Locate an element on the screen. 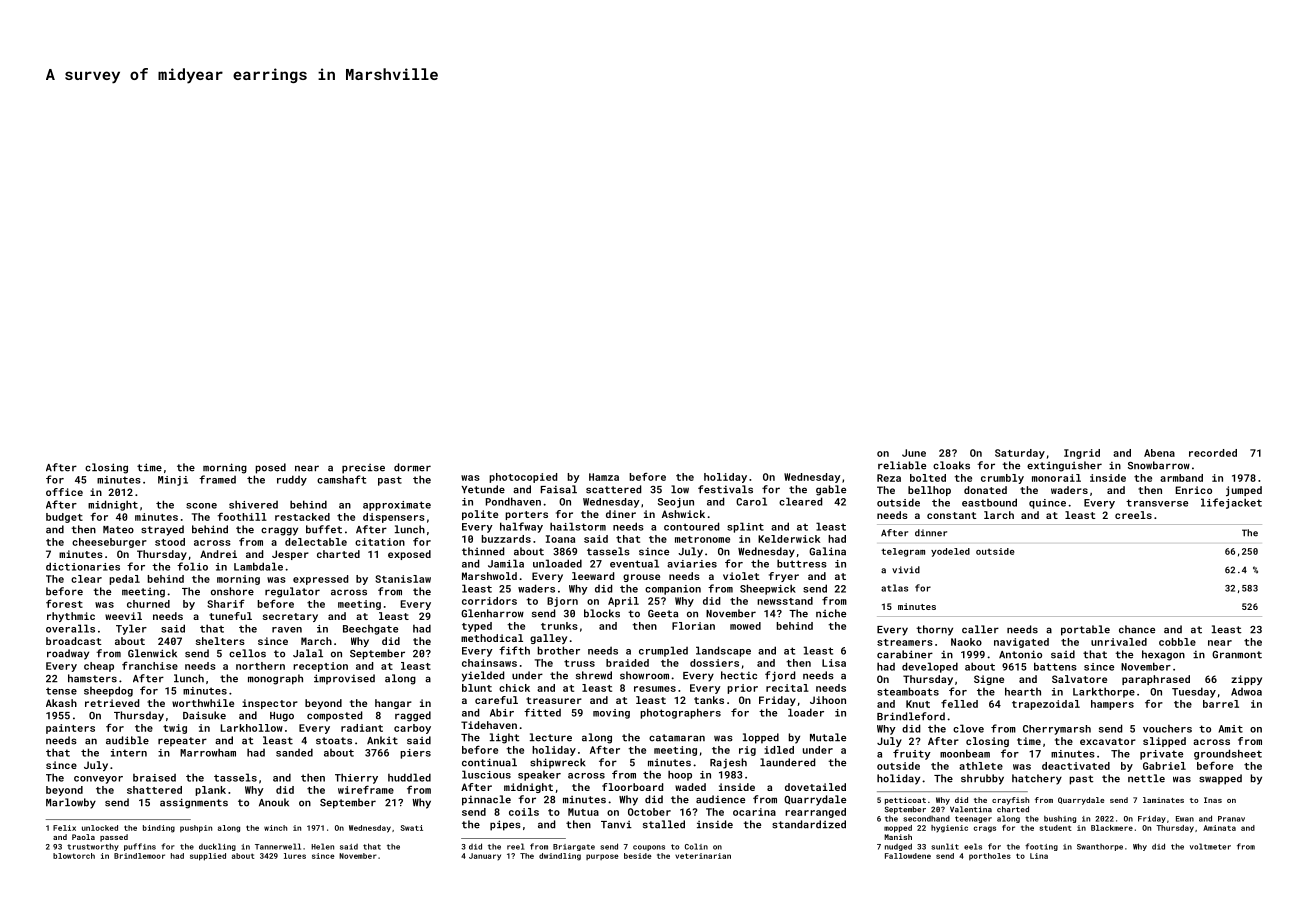 The height and width of the screenshot is (924, 1308). carboy is located at coordinates (412, 729).
